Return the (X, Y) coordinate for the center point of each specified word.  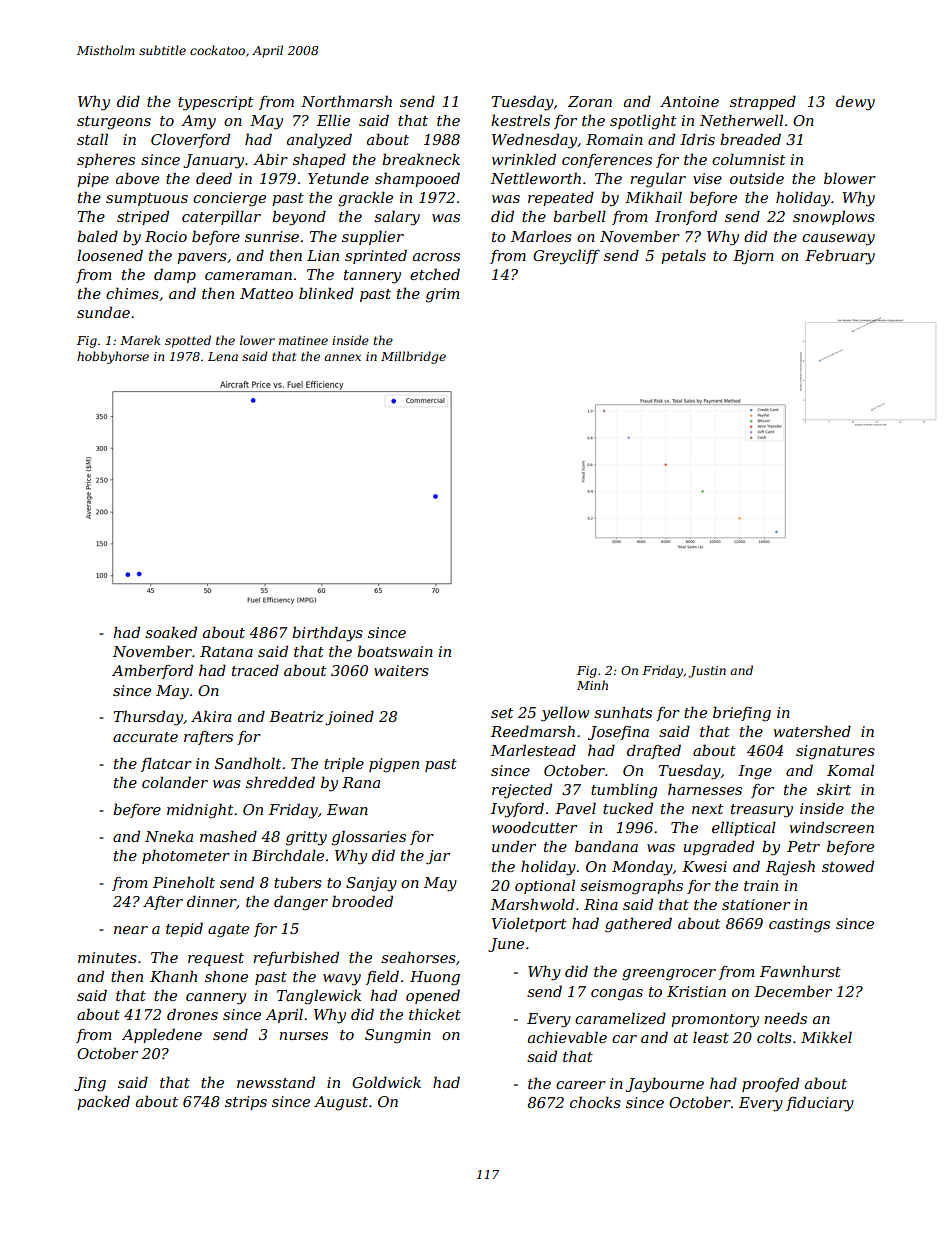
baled (97, 236)
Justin (707, 672)
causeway (838, 240)
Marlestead (533, 750)
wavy (342, 980)
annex (342, 357)
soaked (171, 632)
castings (799, 925)
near (131, 930)
